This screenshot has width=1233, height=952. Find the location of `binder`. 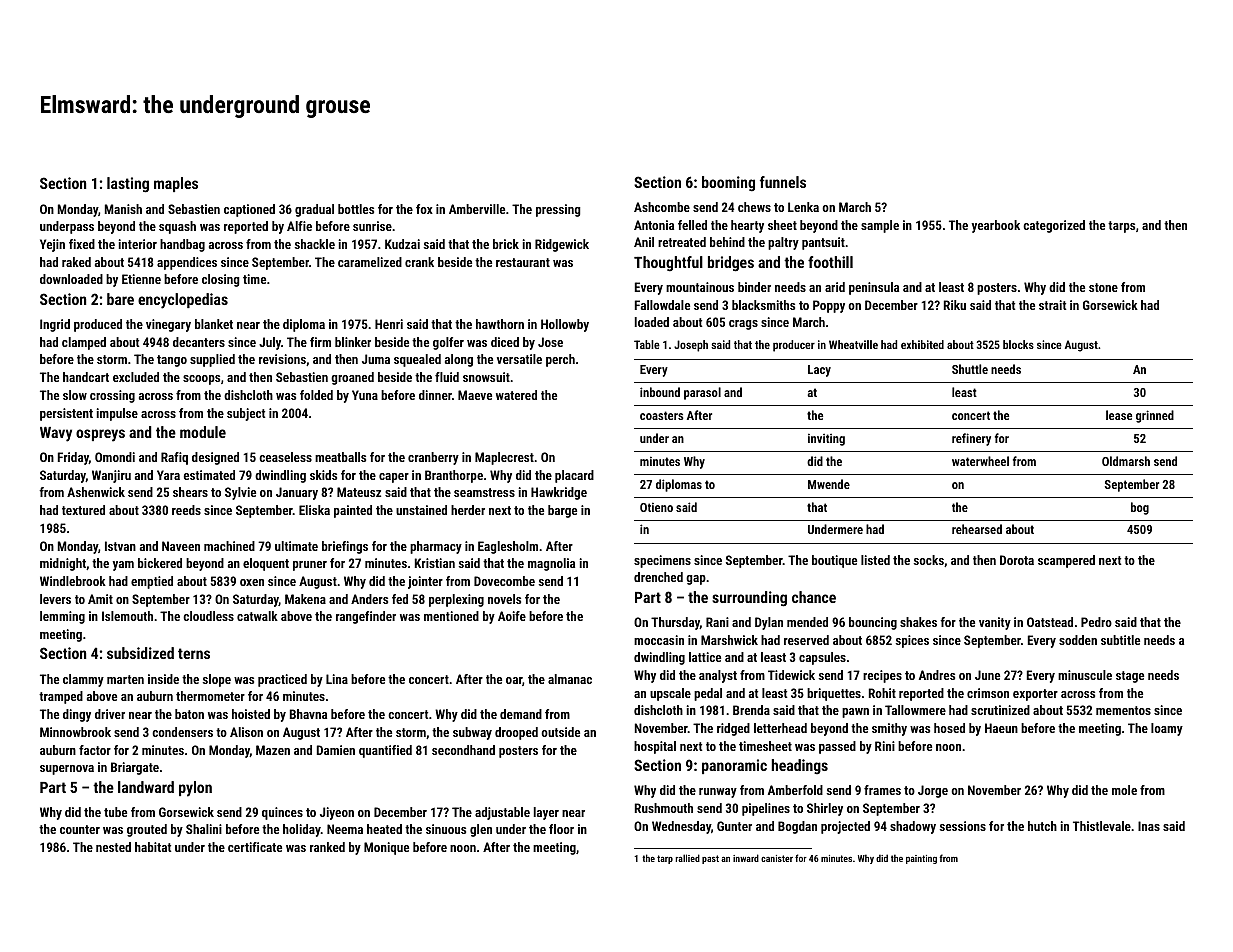

binder is located at coordinates (754, 287).
